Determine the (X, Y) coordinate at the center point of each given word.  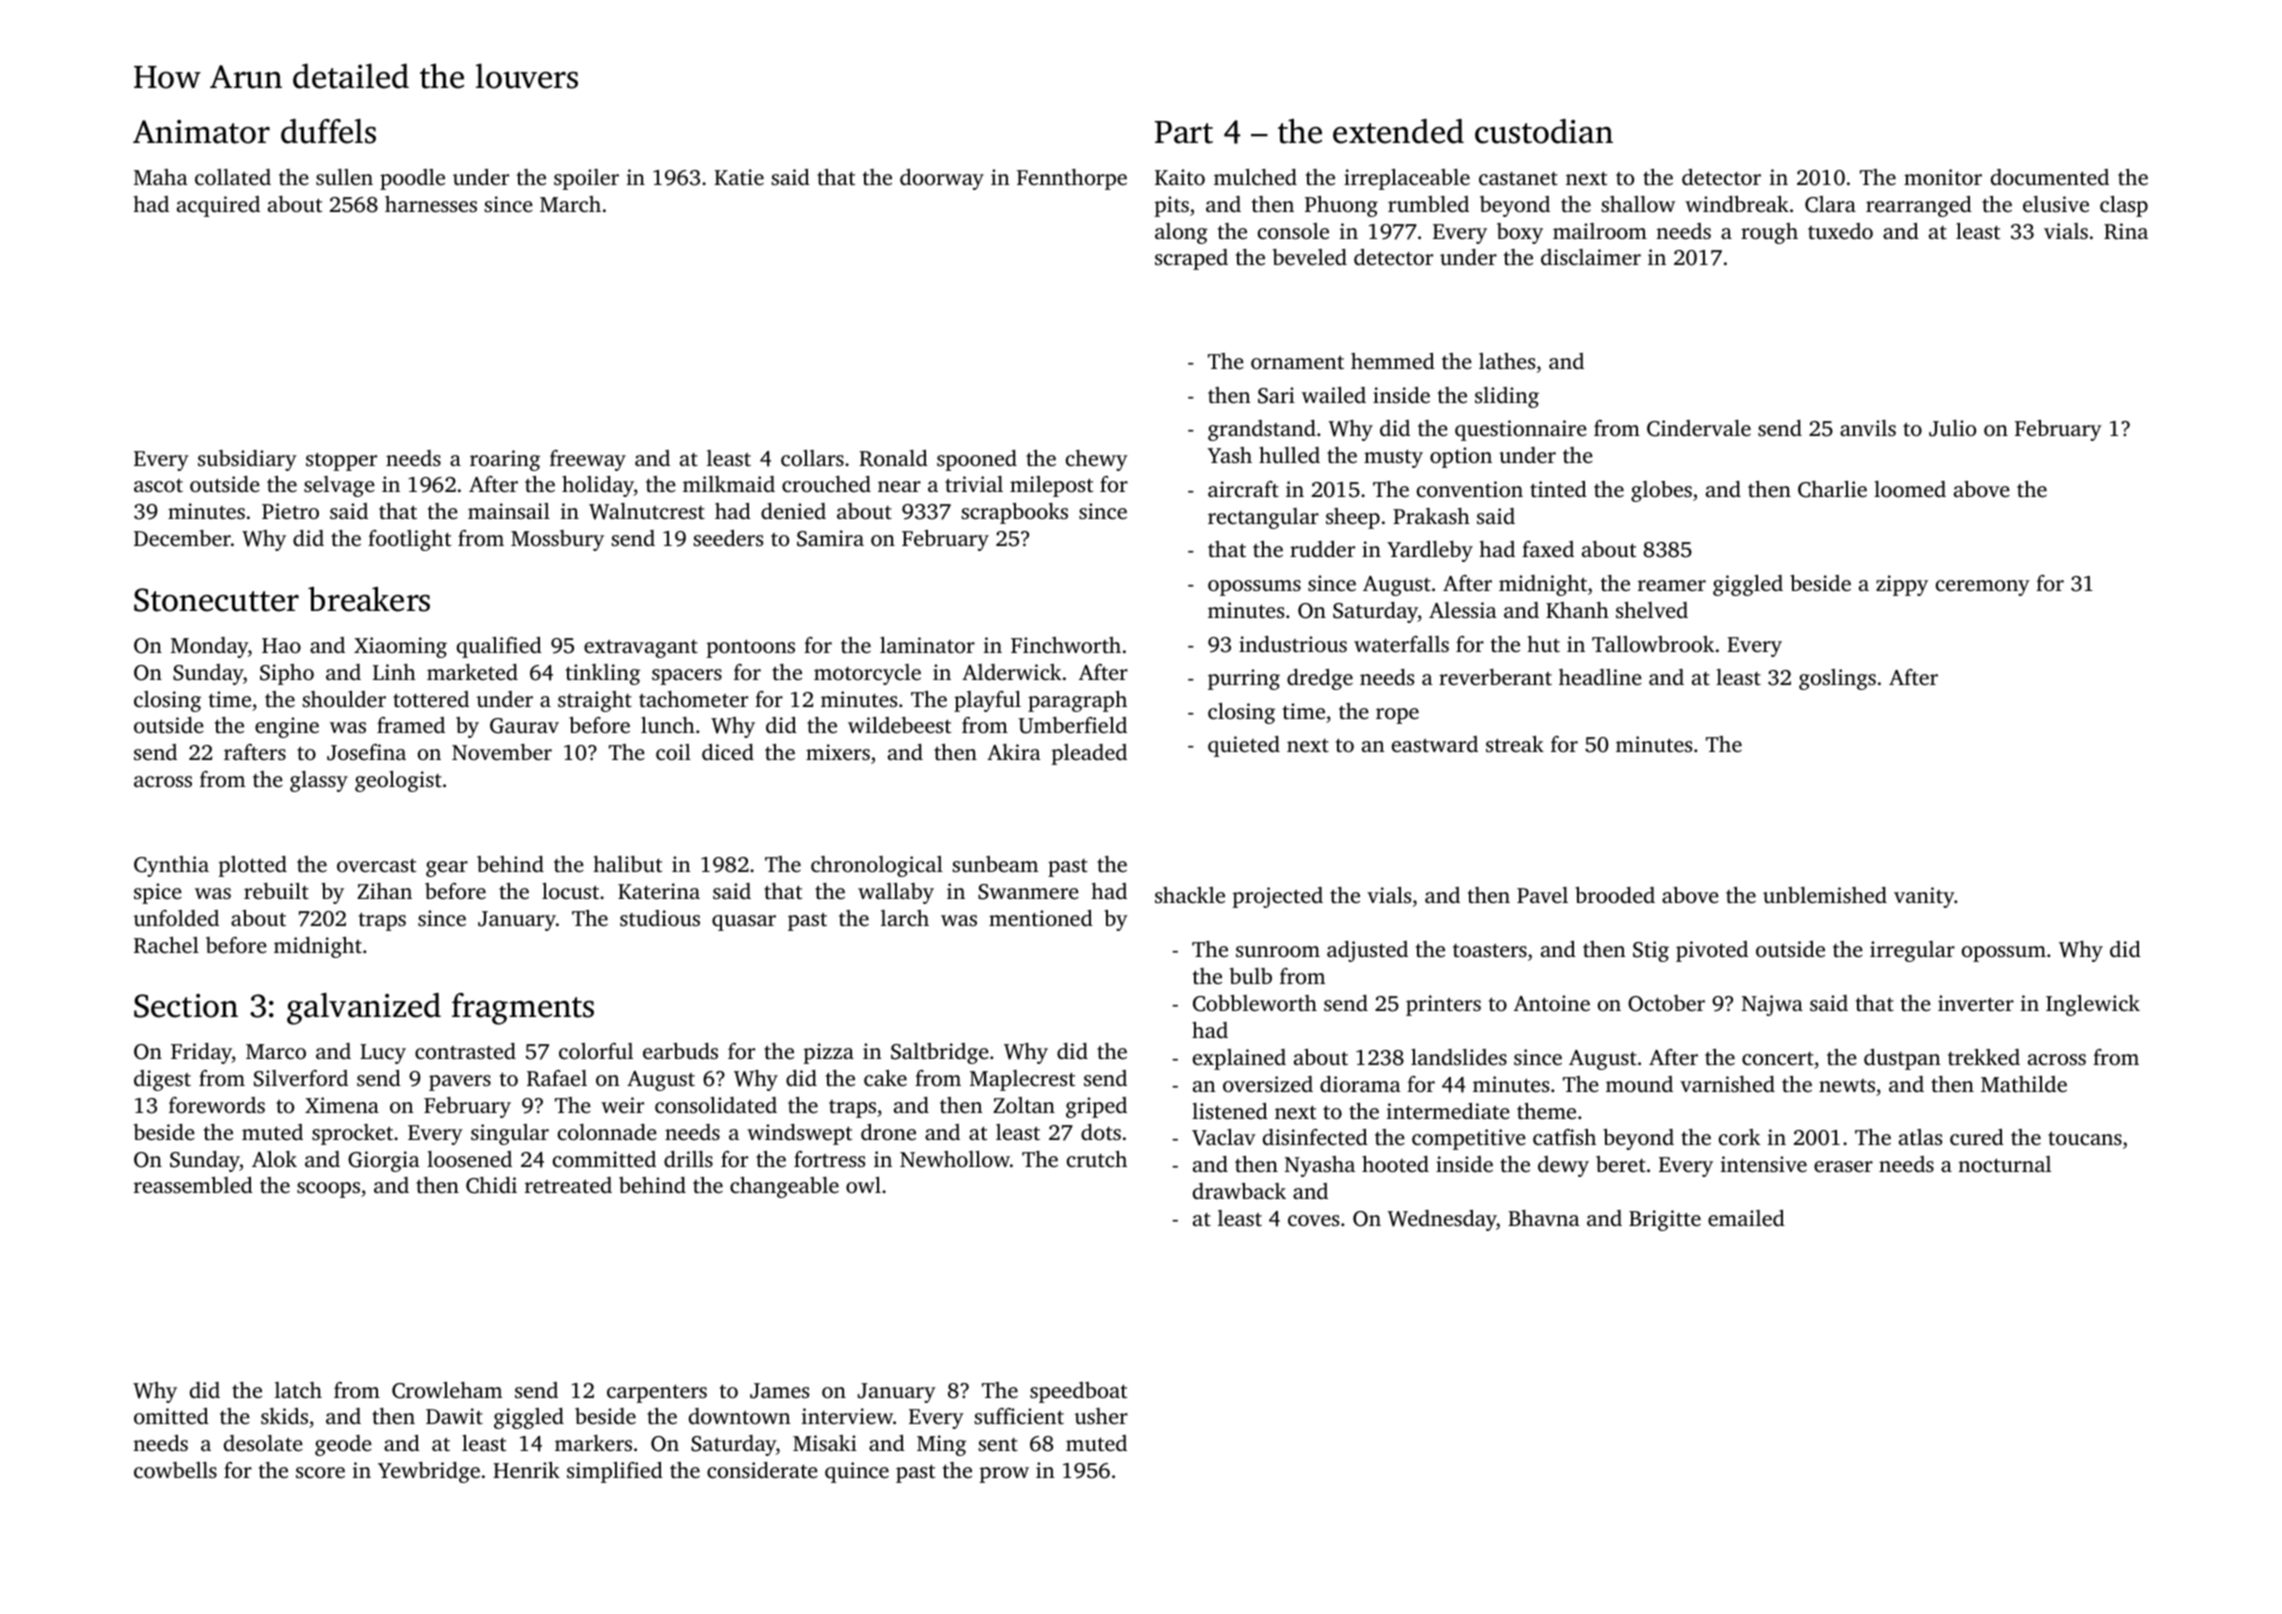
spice (158, 893)
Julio (1952, 428)
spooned (977, 460)
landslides (1459, 1057)
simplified (615, 1472)
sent (998, 1444)
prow (1004, 1475)
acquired (218, 206)
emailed (1746, 1218)
